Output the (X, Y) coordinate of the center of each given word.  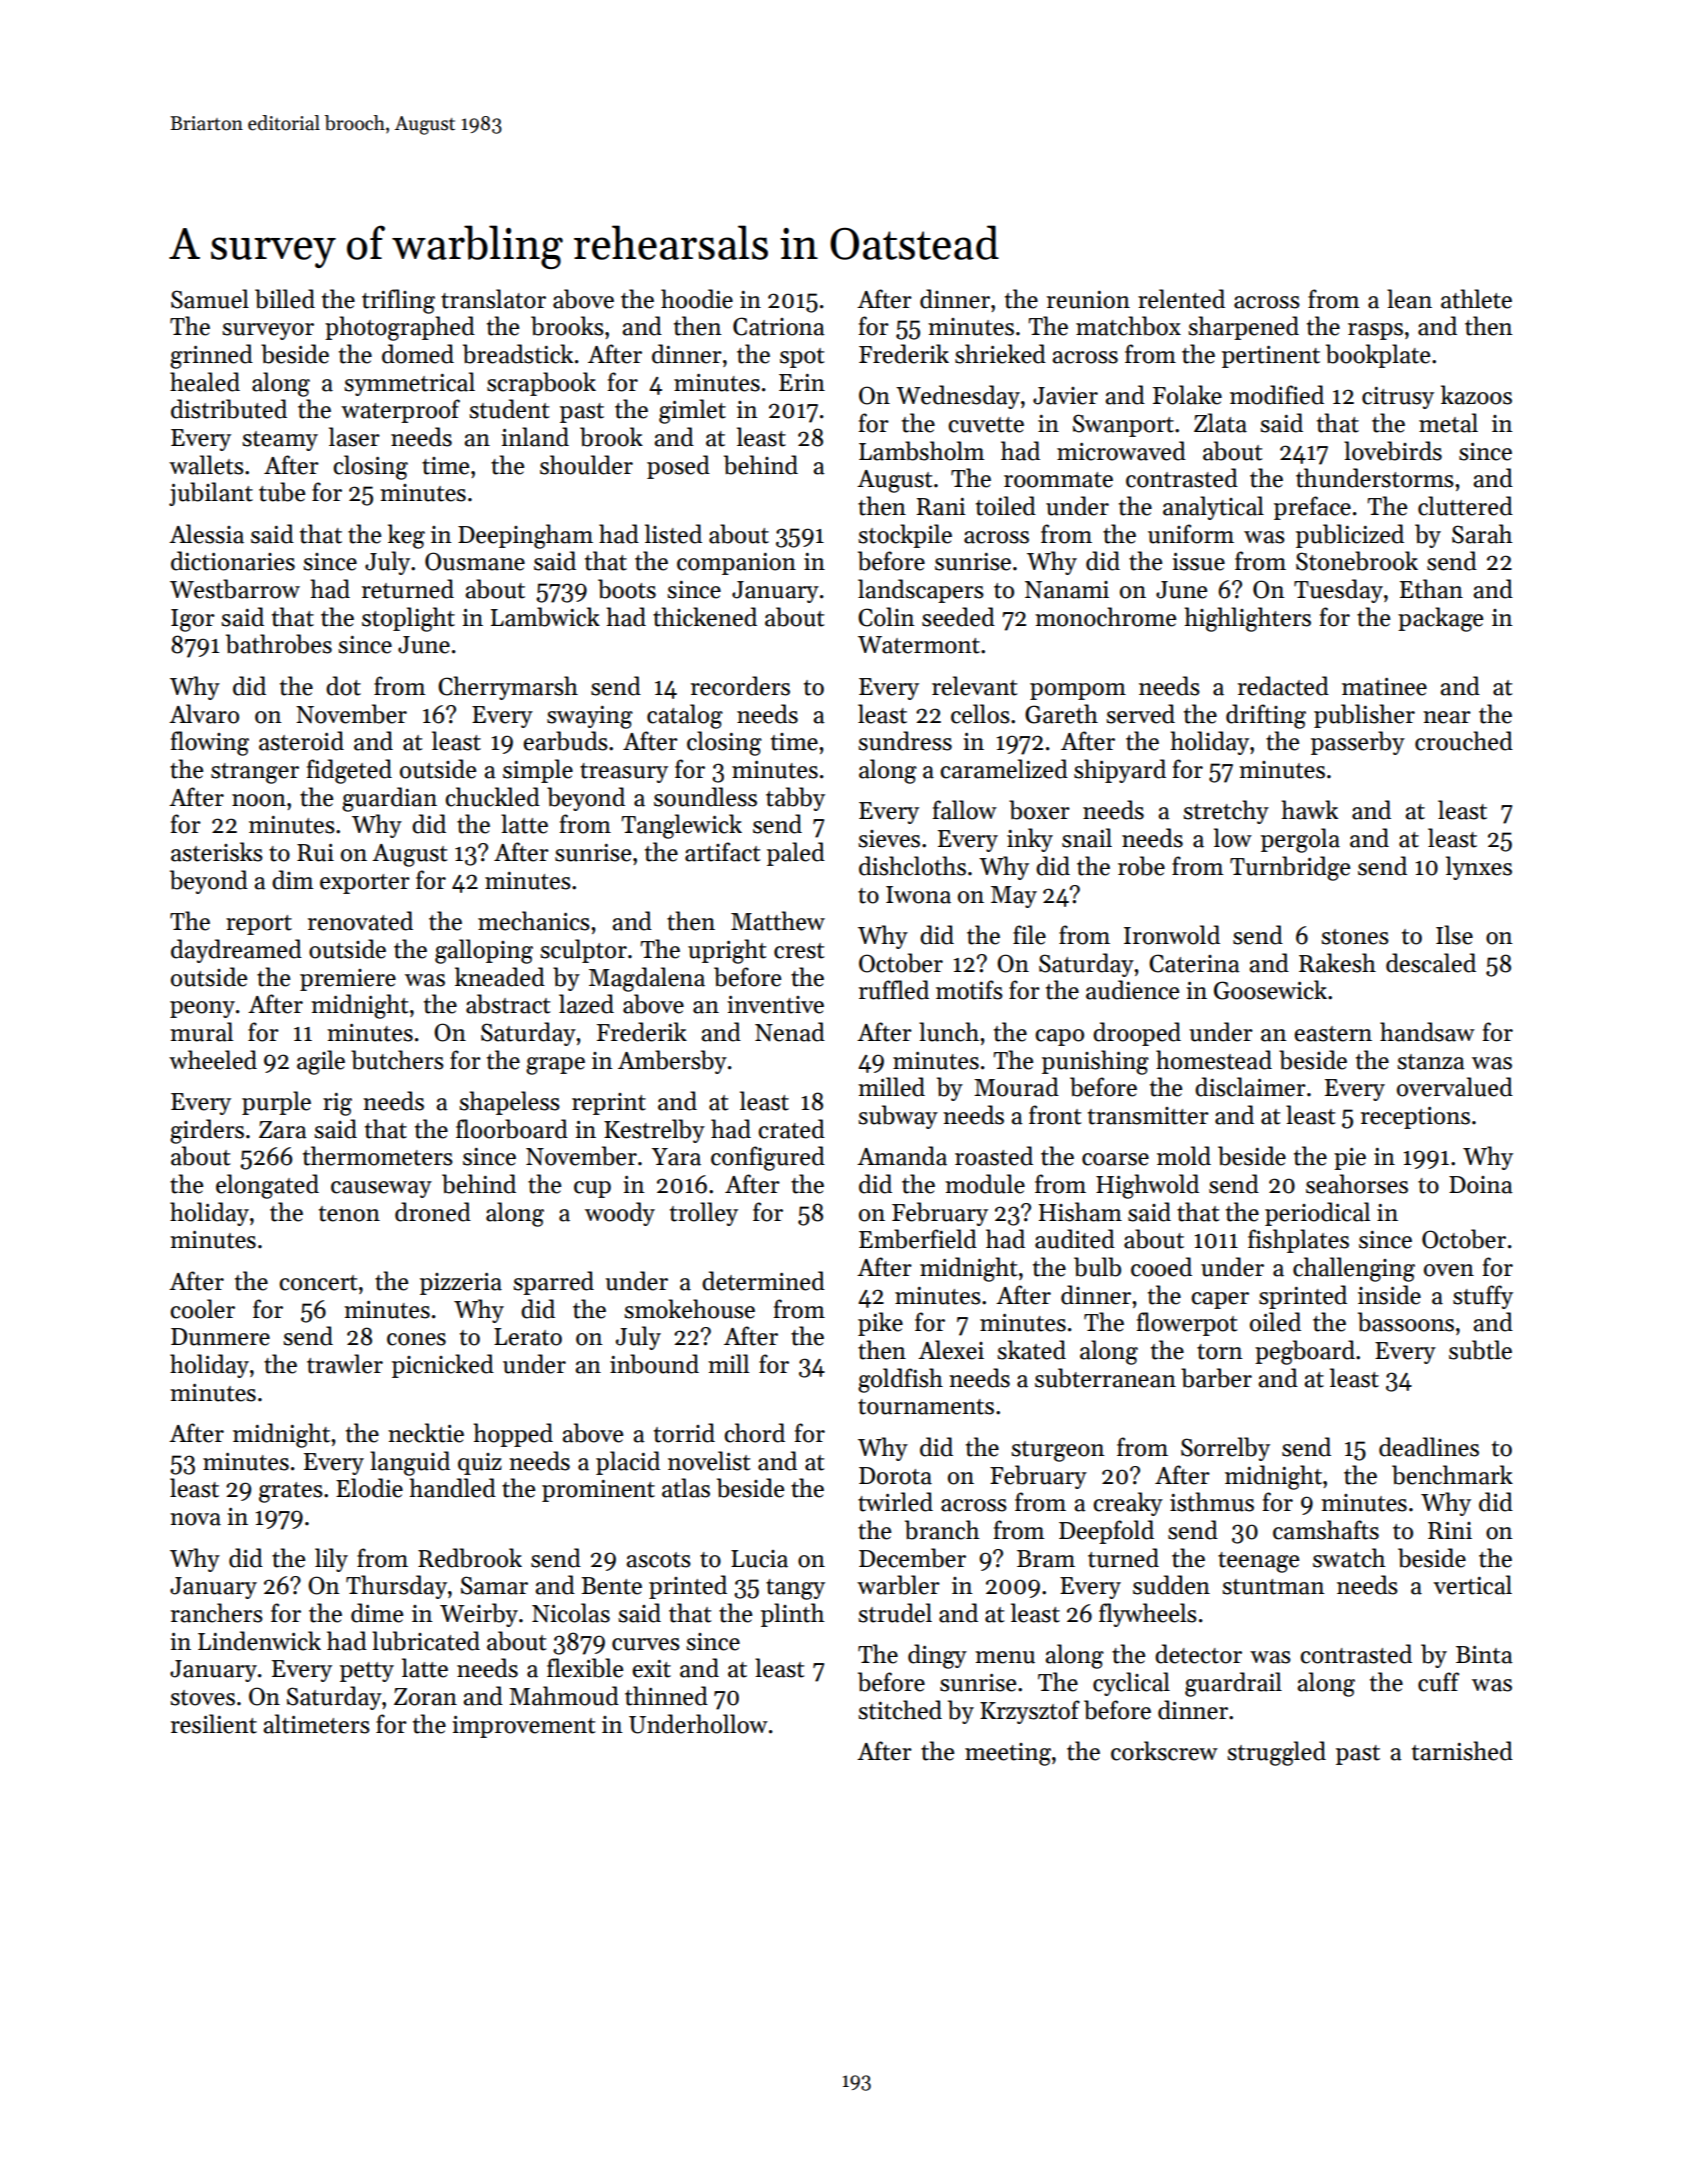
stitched (900, 1710)
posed (678, 467)
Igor (193, 620)
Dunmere (220, 1337)
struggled (1276, 1753)
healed (205, 382)
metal (1448, 423)
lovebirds (1393, 451)
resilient (214, 1724)
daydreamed (236, 951)
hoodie (697, 299)
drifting (1266, 716)
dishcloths (912, 866)
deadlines (1429, 1447)
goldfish (900, 1380)
